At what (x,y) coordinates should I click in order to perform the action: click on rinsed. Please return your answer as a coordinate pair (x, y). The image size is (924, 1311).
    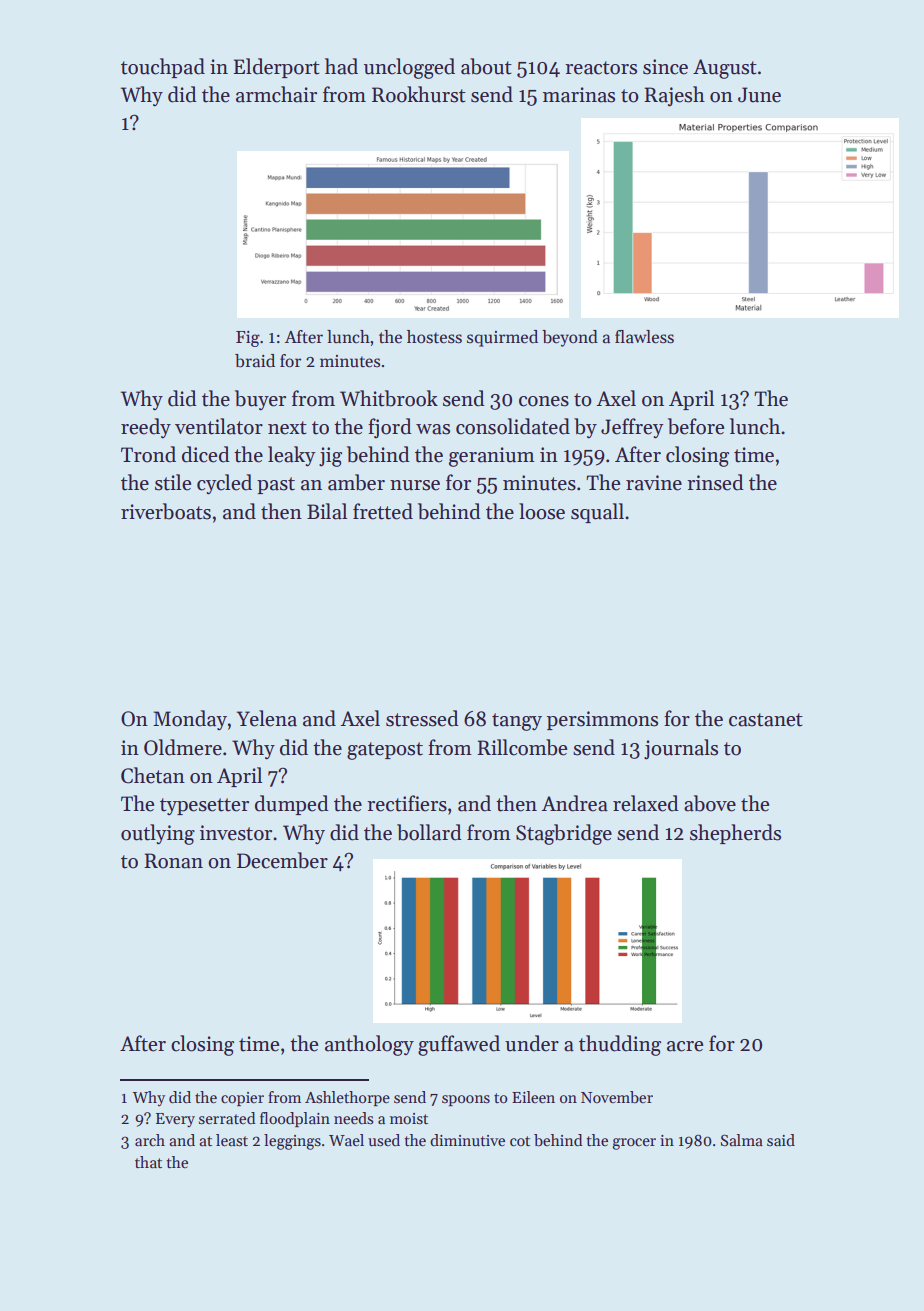
    Looking at the image, I should click on (715, 482).
